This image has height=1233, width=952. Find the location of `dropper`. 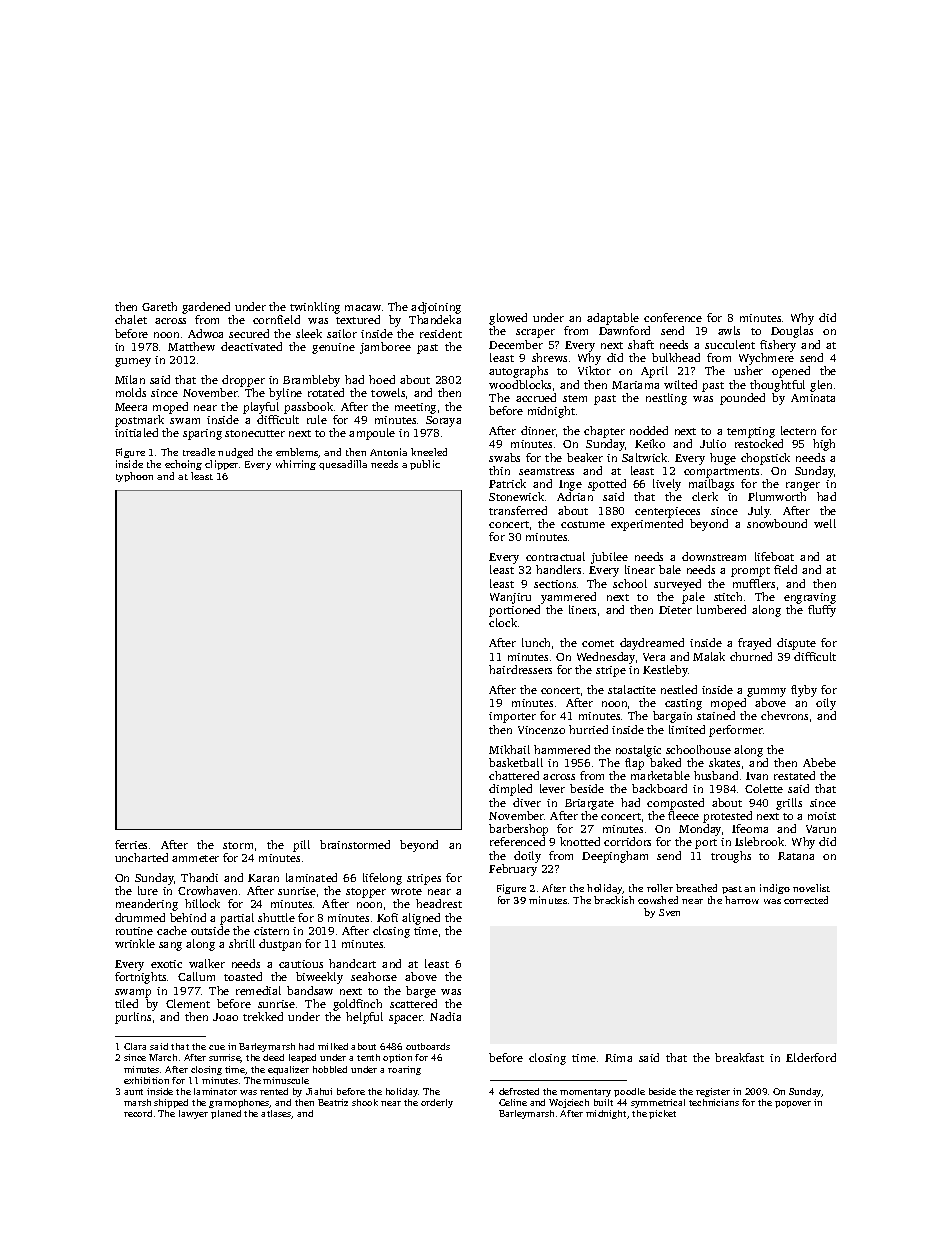

dropper is located at coordinates (243, 381).
